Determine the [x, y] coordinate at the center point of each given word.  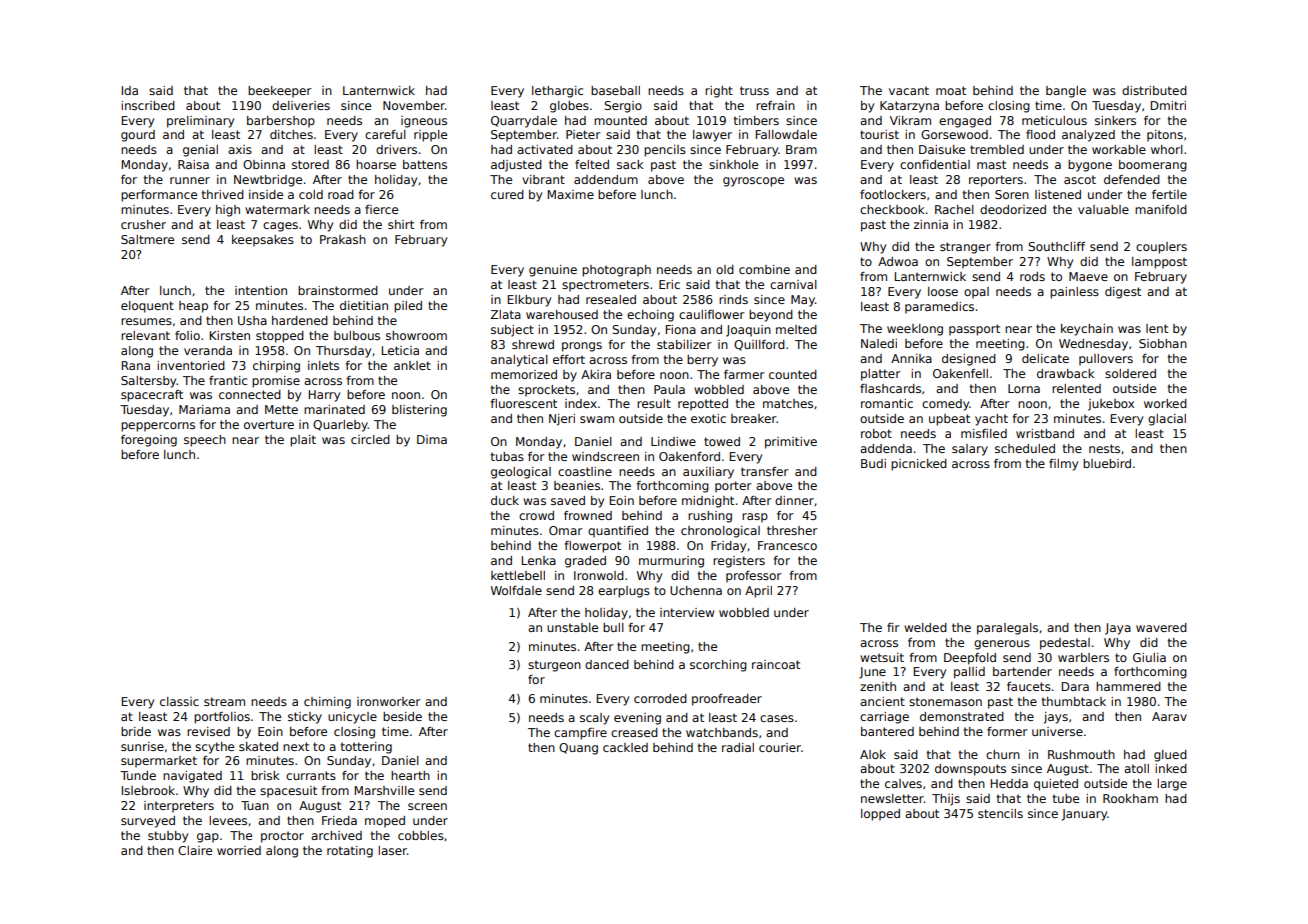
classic [179, 701]
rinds [733, 299]
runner [190, 180]
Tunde [138, 775]
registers [739, 562]
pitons [1165, 136]
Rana [136, 365]
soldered [1130, 373]
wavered [1161, 627]
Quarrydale [524, 122]
